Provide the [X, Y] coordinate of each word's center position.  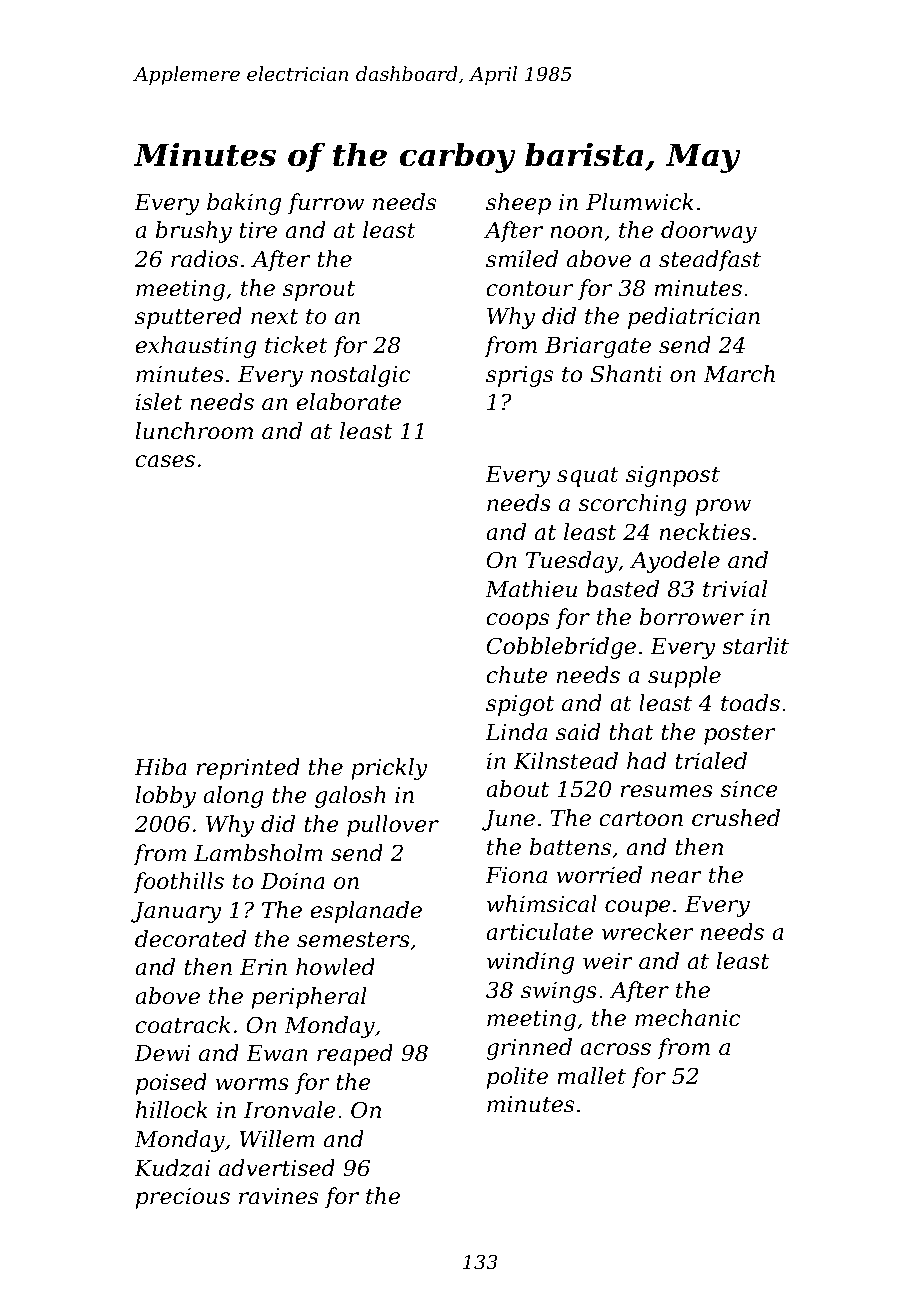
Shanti [626, 374]
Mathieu [531, 589]
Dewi [162, 1053]
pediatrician [694, 318]
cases [165, 461]
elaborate [348, 402]
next [274, 317]
